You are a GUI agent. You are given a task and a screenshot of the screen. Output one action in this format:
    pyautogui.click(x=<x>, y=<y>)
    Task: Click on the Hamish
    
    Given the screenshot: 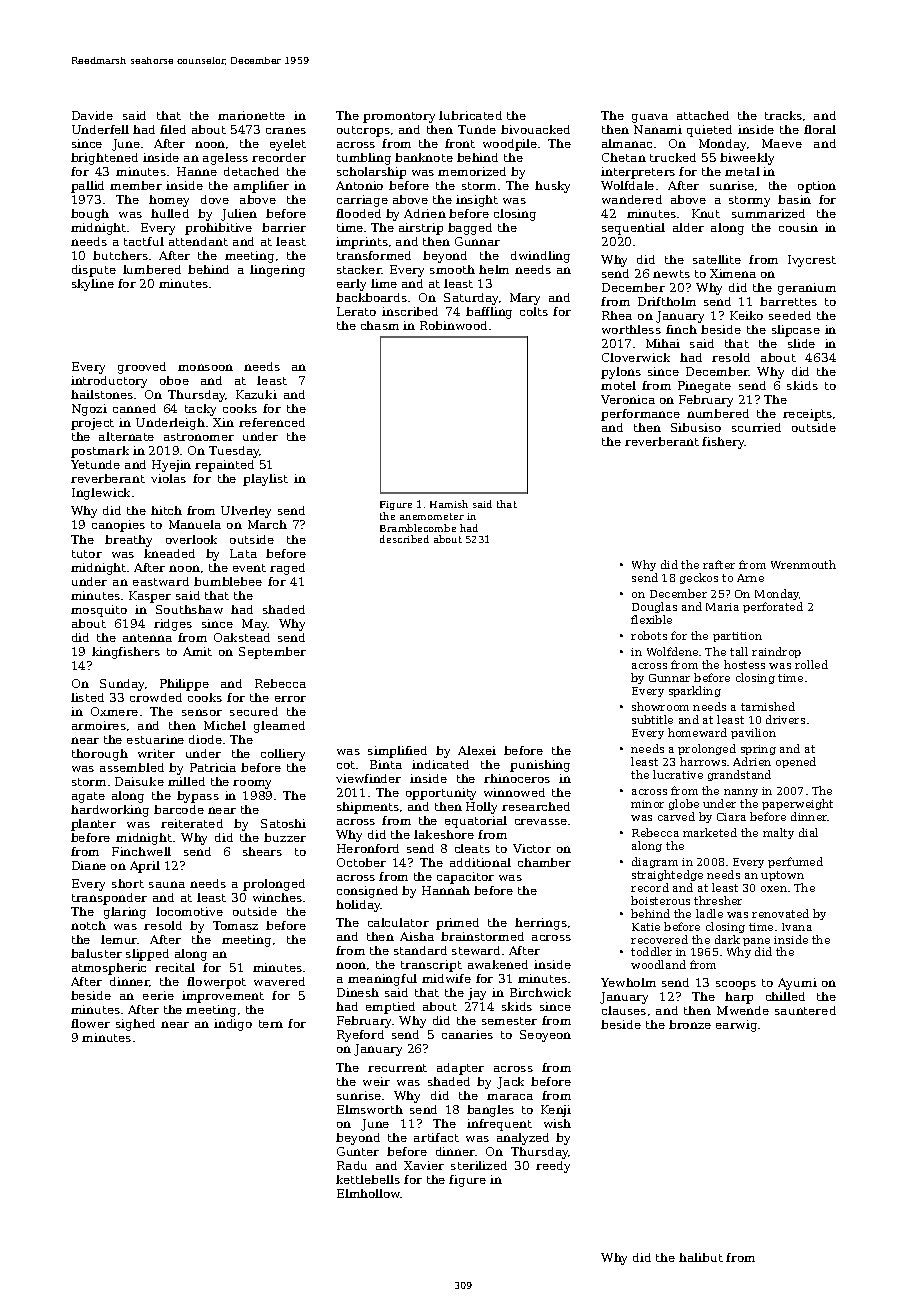 What is the action you would take?
    pyautogui.click(x=449, y=504)
